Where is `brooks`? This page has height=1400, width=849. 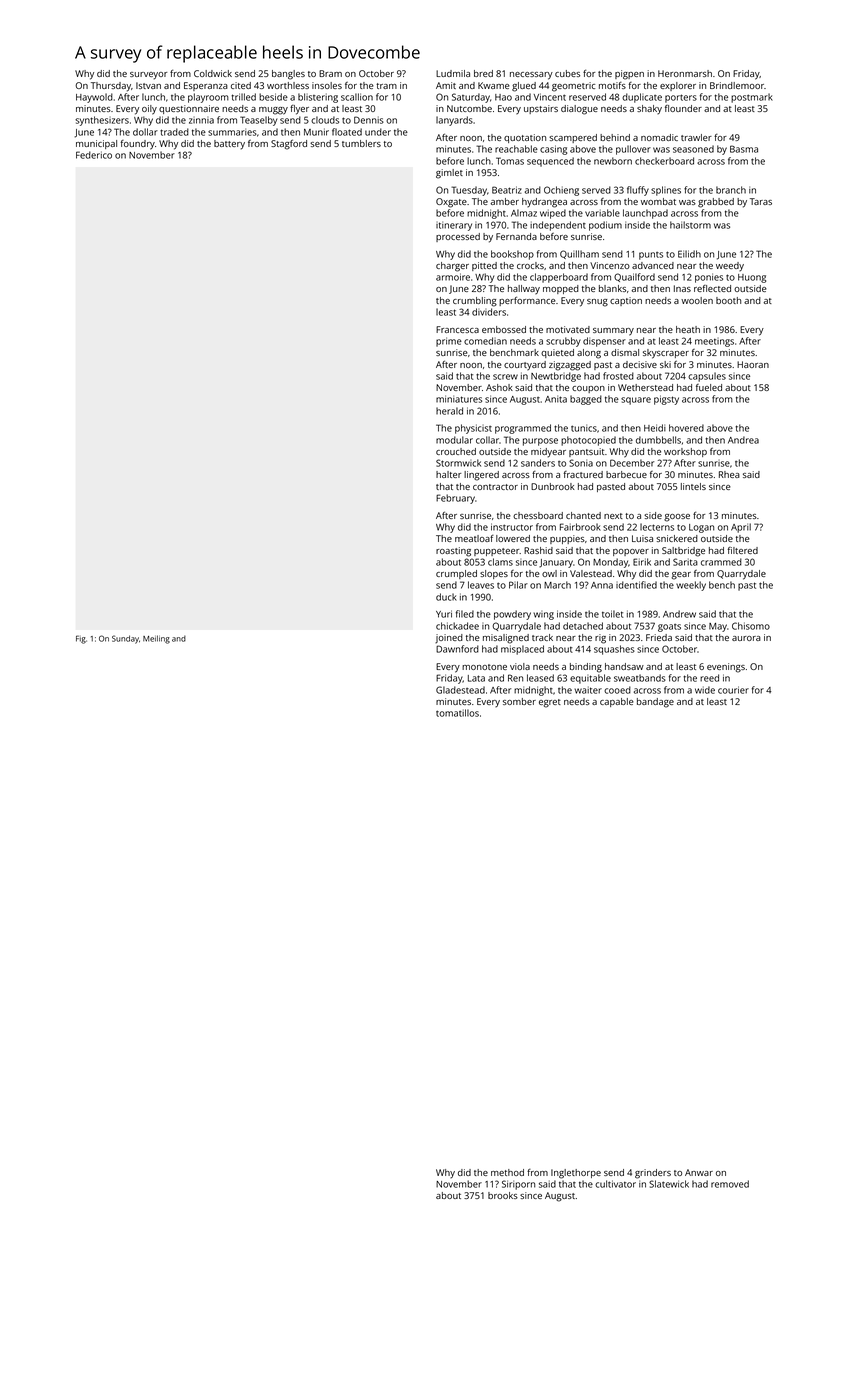 brooks is located at coordinates (503, 1195).
